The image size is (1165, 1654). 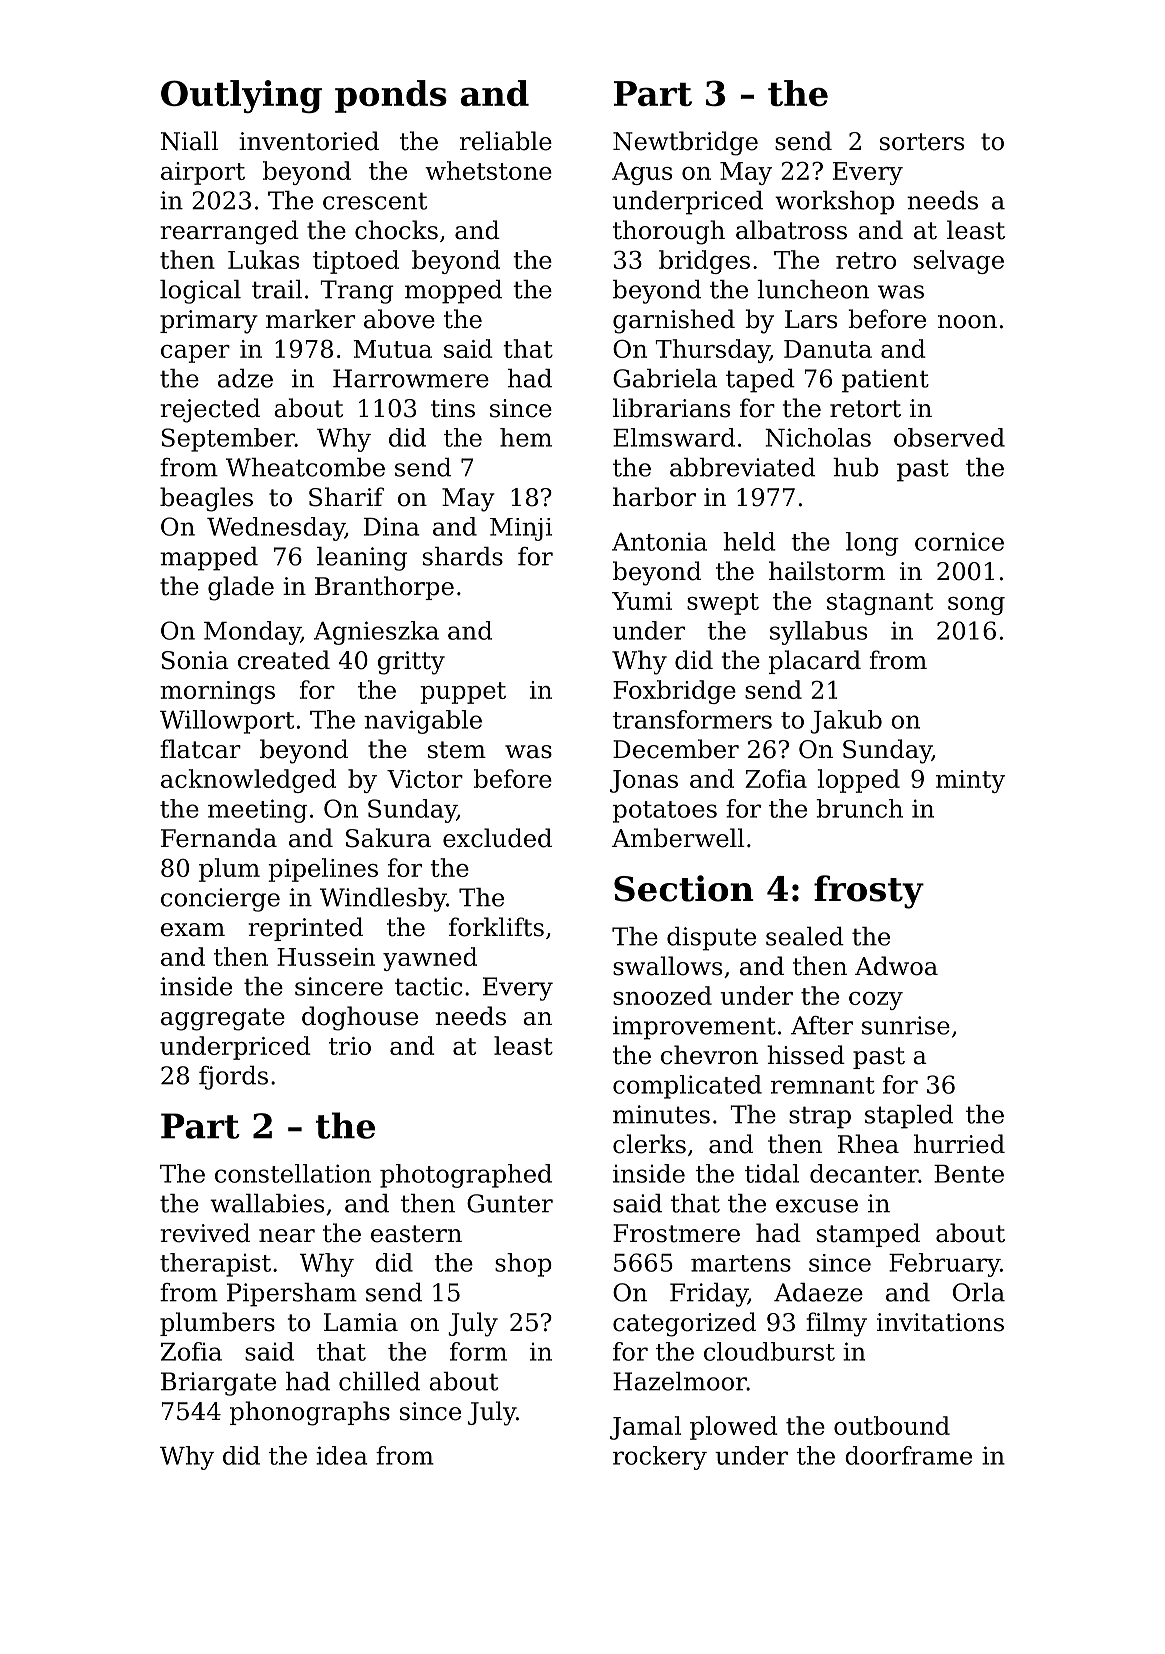 I want to click on Niall, so click(x=189, y=141).
